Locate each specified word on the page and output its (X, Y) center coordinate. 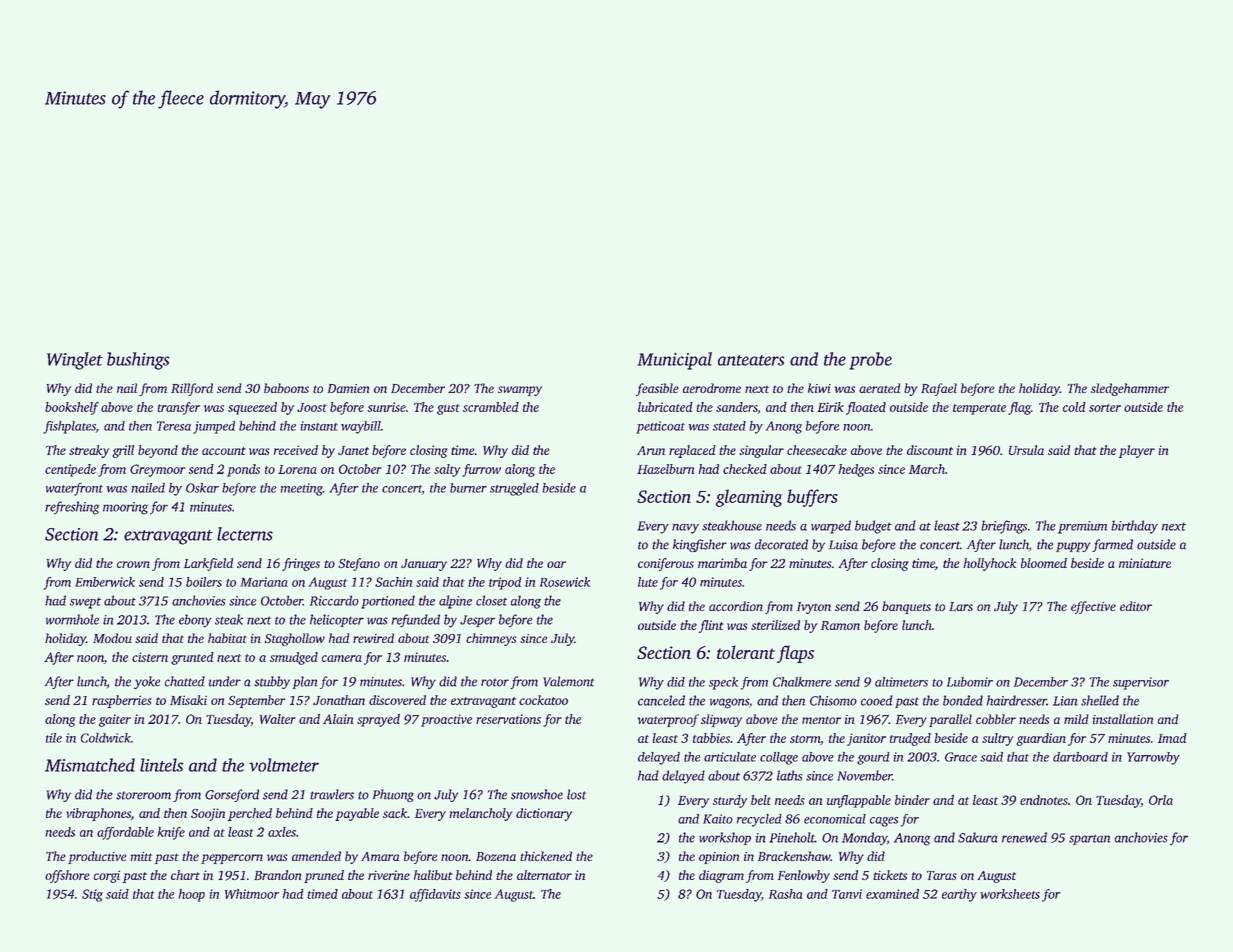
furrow (481, 470)
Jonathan (339, 700)
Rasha (785, 894)
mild (1076, 719)
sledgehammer (1130, 389)
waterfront (74, 489)
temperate (979, 409)
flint (711, 626)
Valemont (568, 681)
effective (1093, 607)
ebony (195, 621)
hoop (192, 895)
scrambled (491, 407)
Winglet (75, 361)
